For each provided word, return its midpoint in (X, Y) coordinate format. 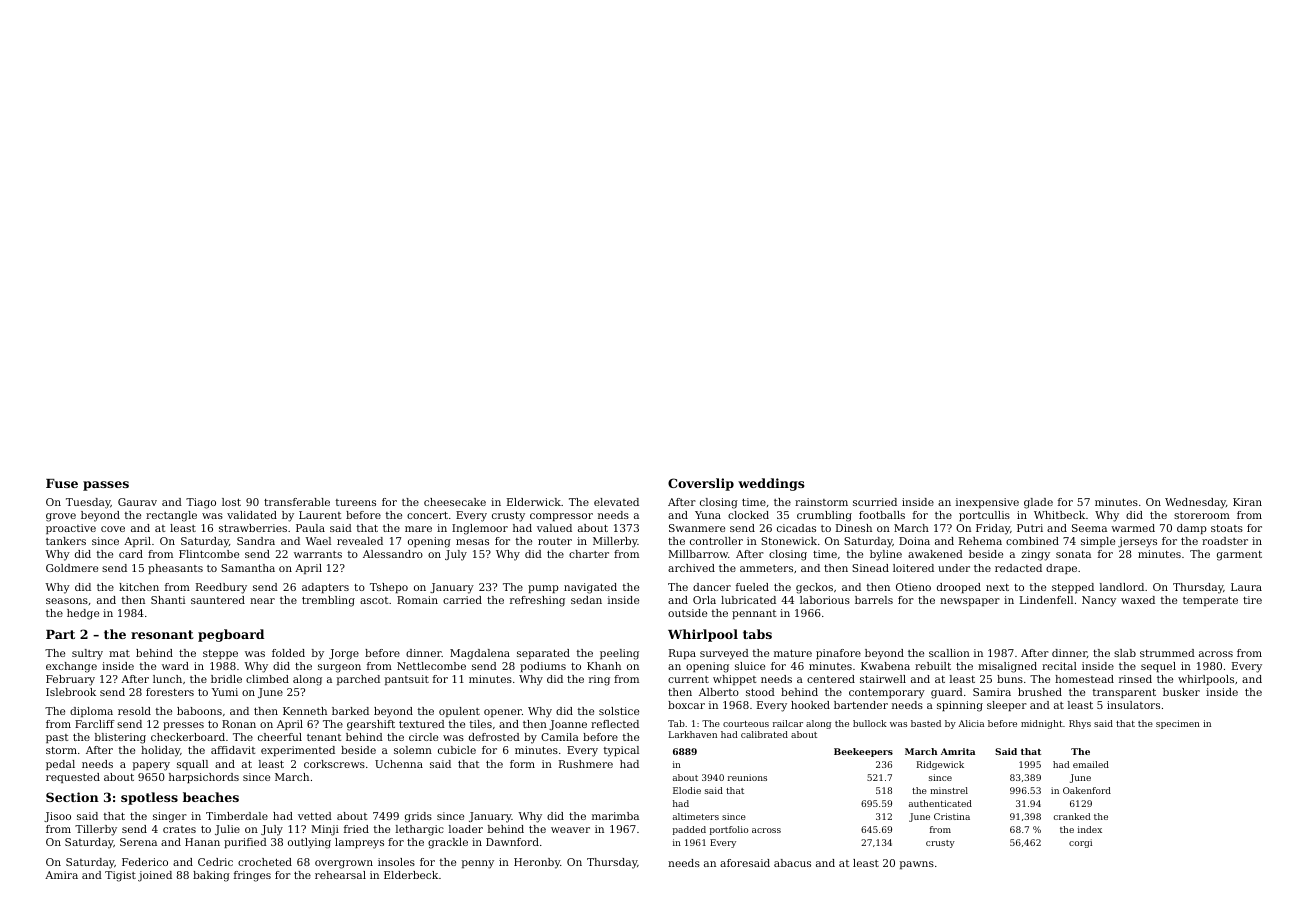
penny (478, 864)
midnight (1042, 724)
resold (134, 711)
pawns (917, 865)
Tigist (120, 876)
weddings (771, 484)
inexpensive (987, 503)
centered (831, 679)
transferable (297, 502)
